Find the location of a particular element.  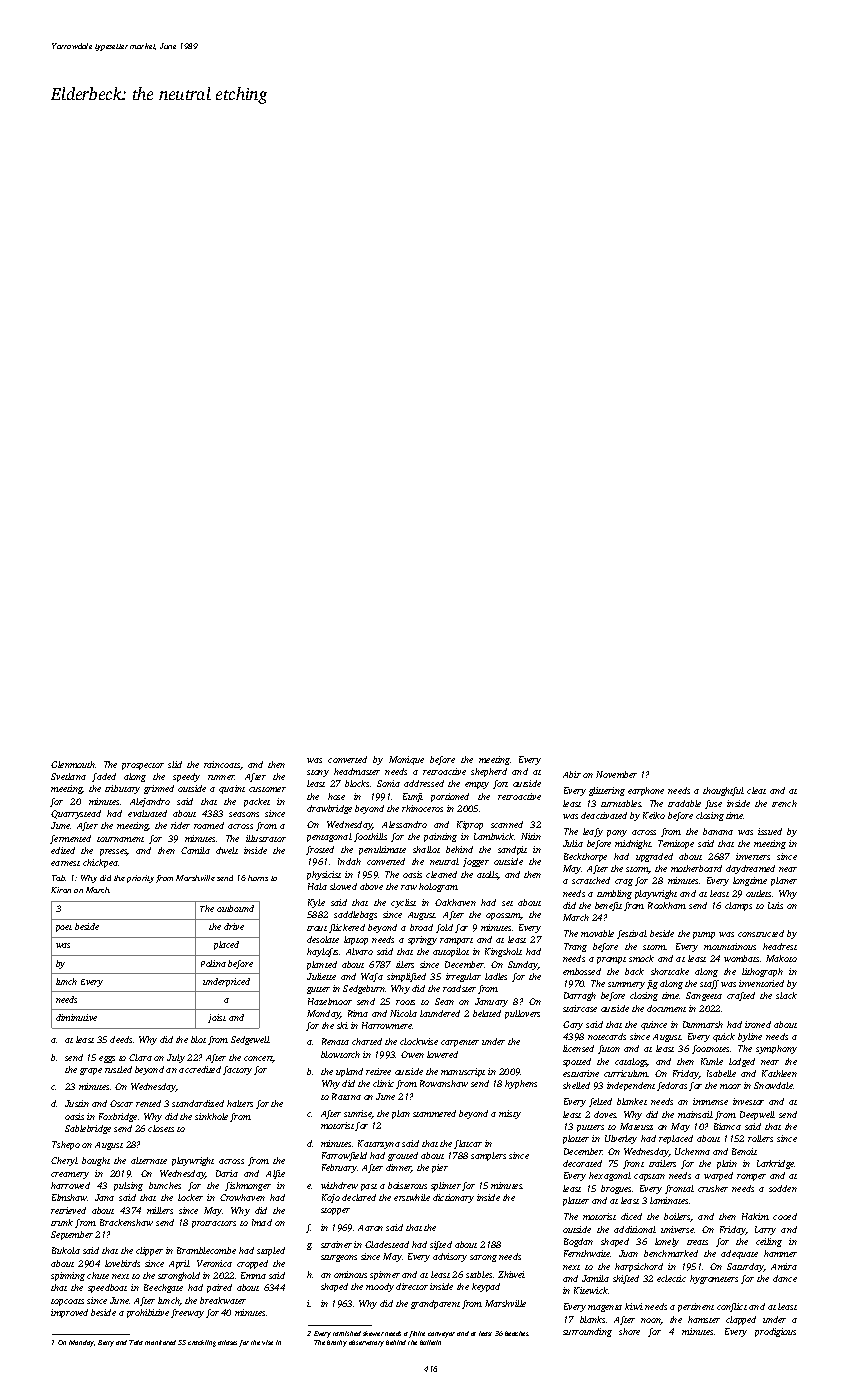

Rookham is located at coordinates (667, 905).
